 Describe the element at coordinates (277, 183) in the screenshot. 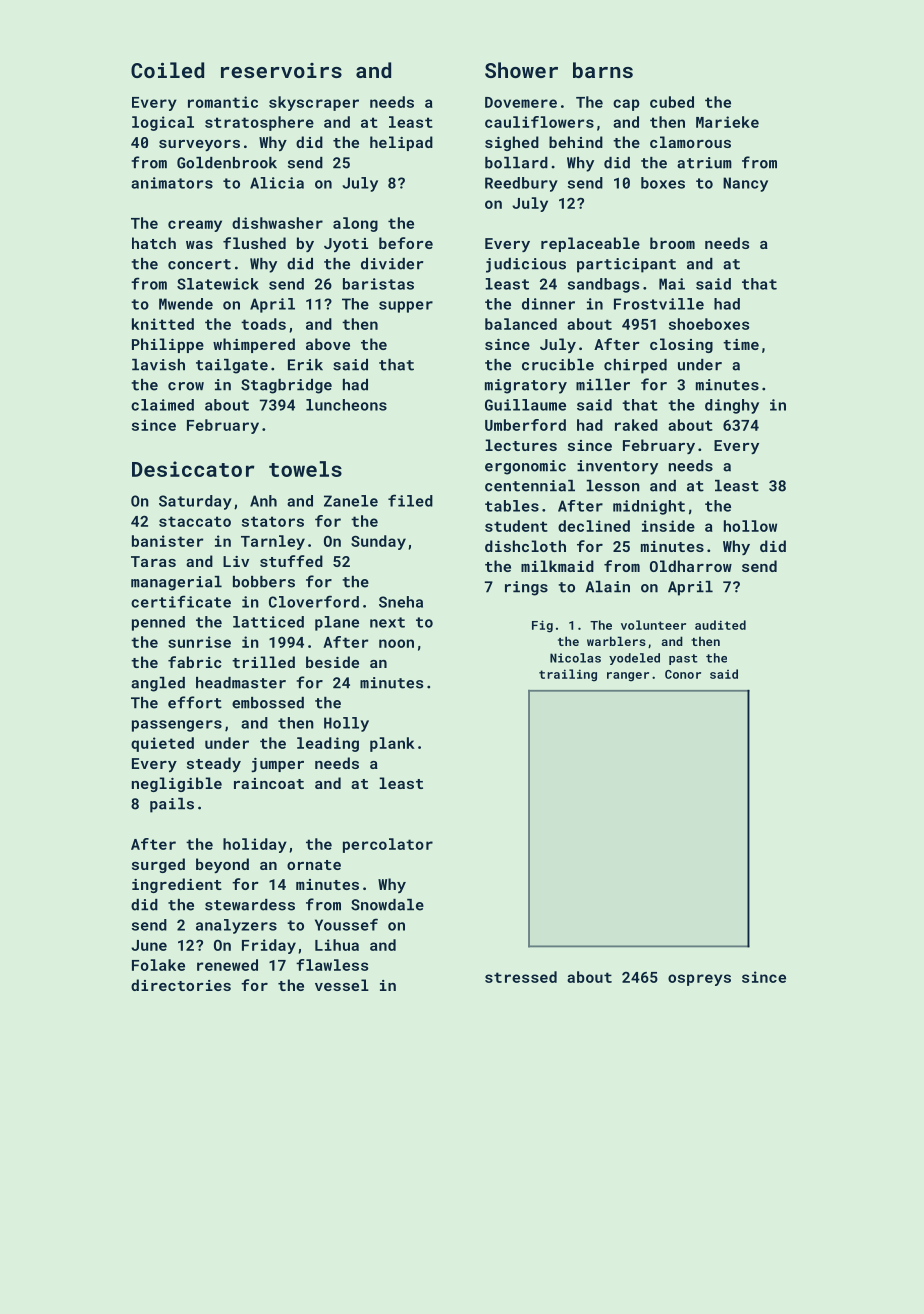

I see `Alicia` at that location.
